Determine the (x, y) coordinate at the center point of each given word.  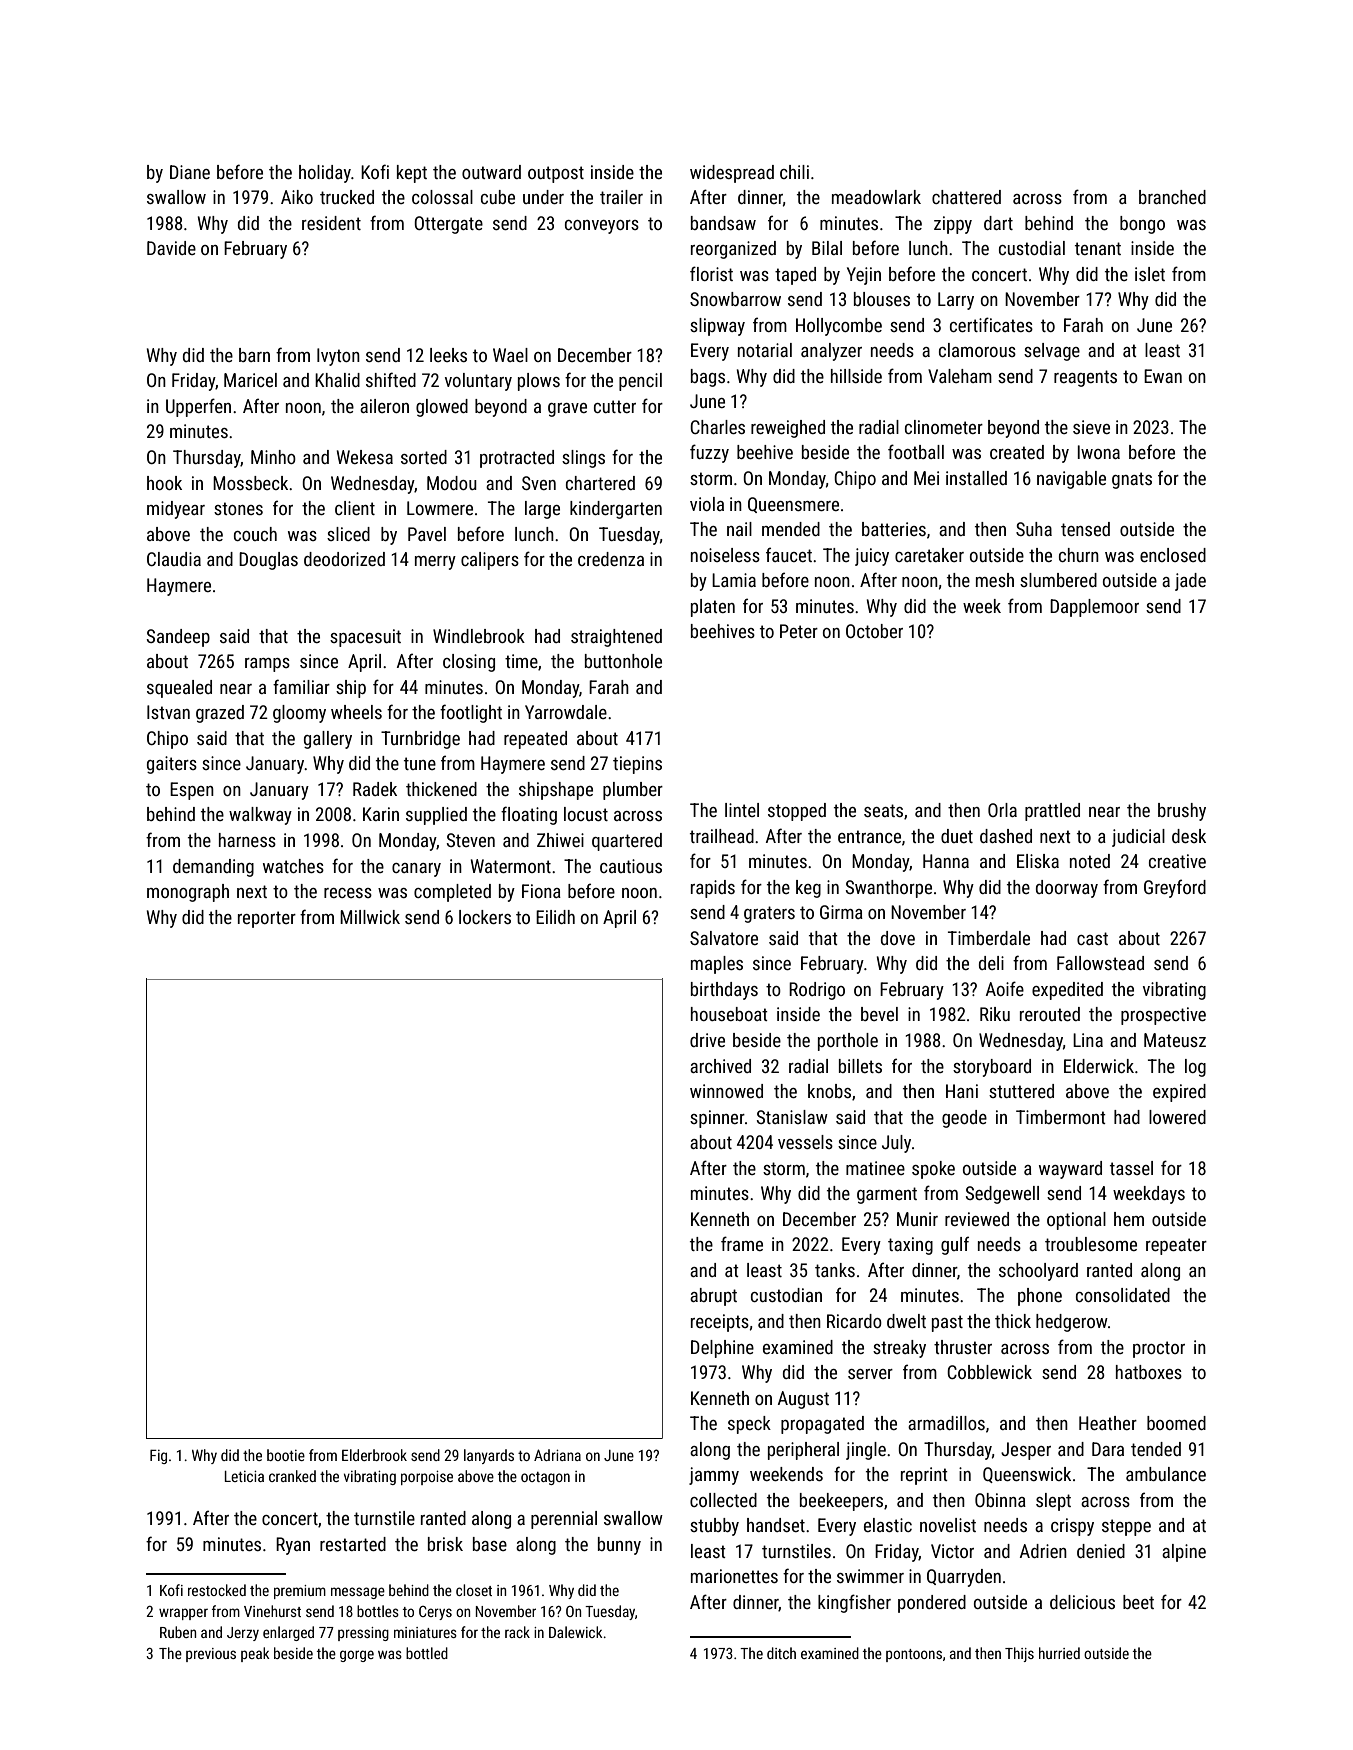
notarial (765, 350)
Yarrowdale (566, 712)
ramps (267, 665)
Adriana (557, 1455)
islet (1150, 274)
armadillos (946, 1423)
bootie (286, 1455)
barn (254, 355)
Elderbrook (374, 1455)
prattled (1052, 812)
